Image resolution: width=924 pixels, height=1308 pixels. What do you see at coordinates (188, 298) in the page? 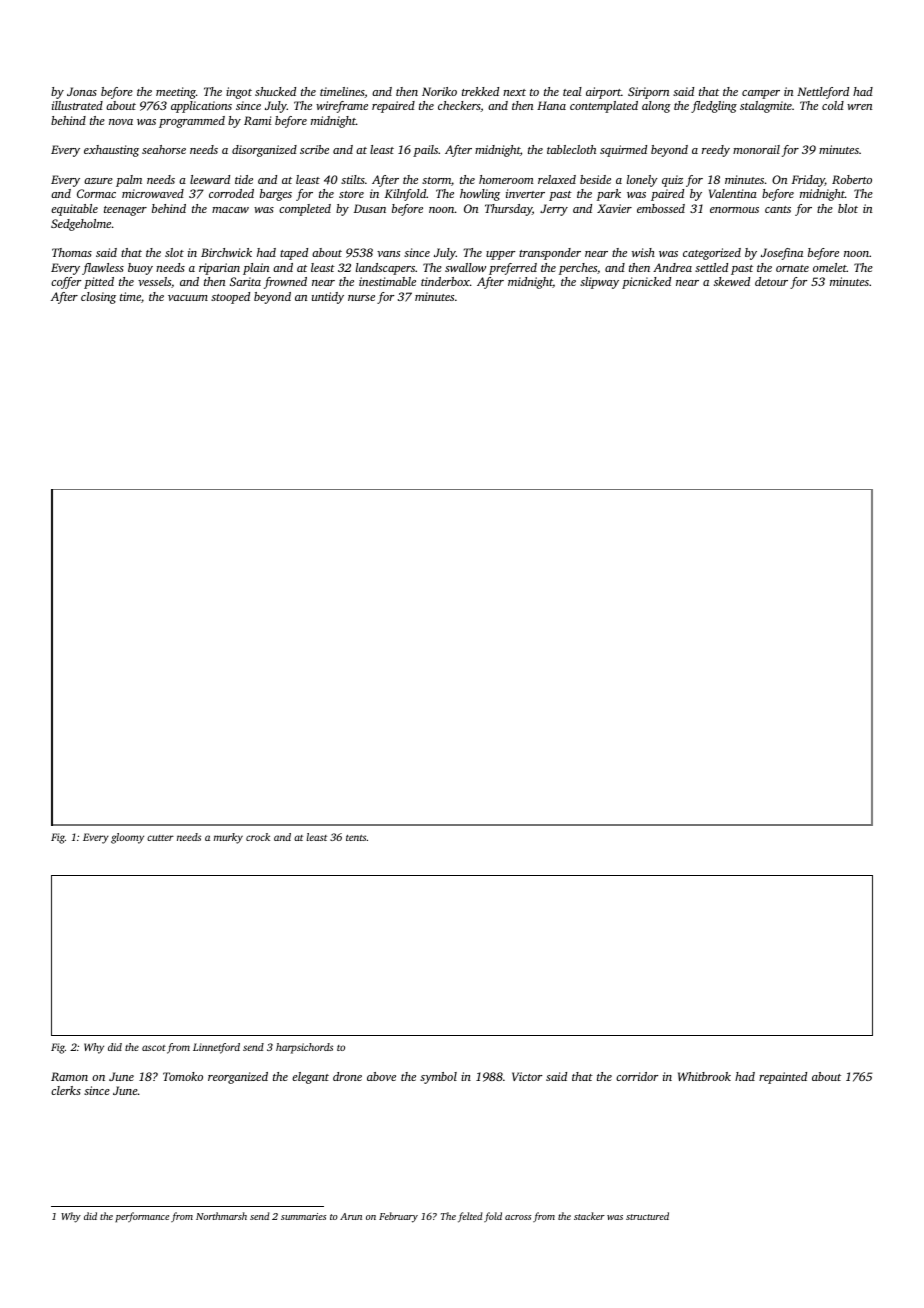
I see `vacuum` at bounding box center [188, 298].
